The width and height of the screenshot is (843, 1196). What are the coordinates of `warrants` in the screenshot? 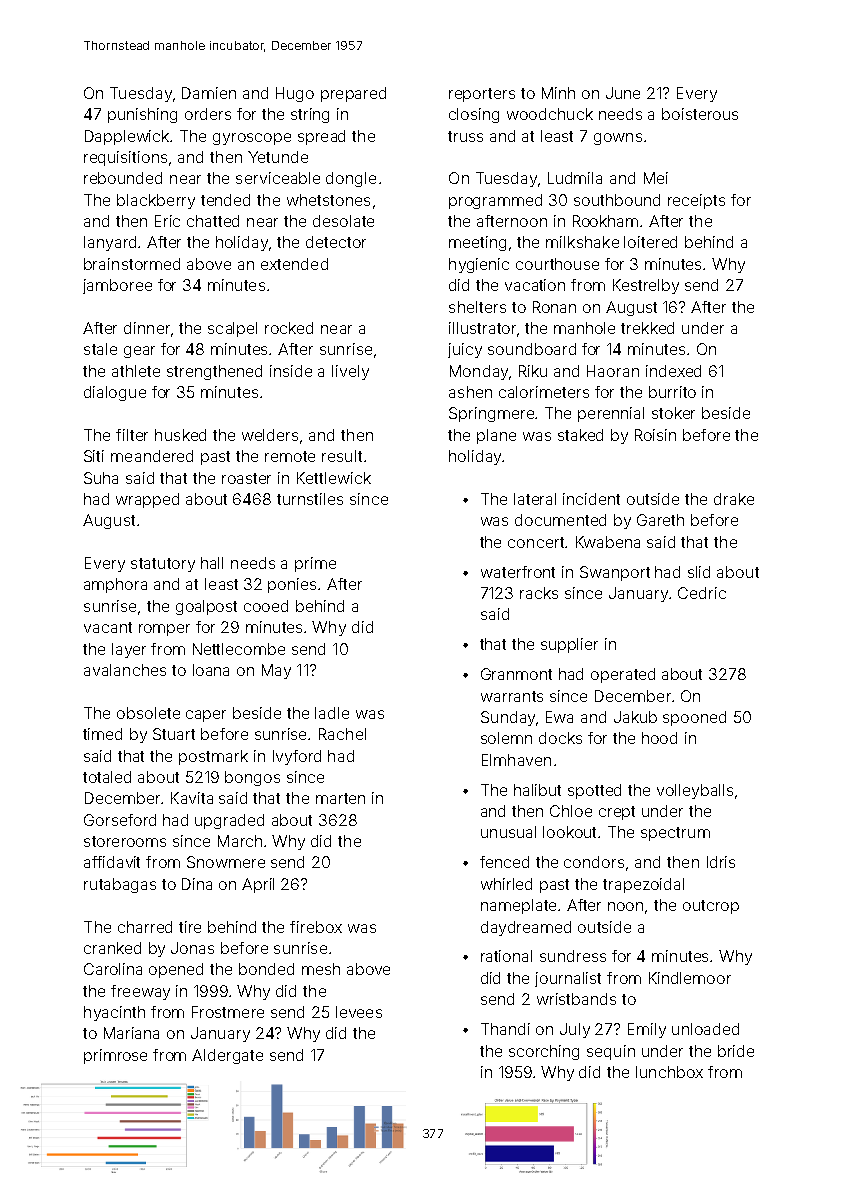 It's located at (512, 696).
